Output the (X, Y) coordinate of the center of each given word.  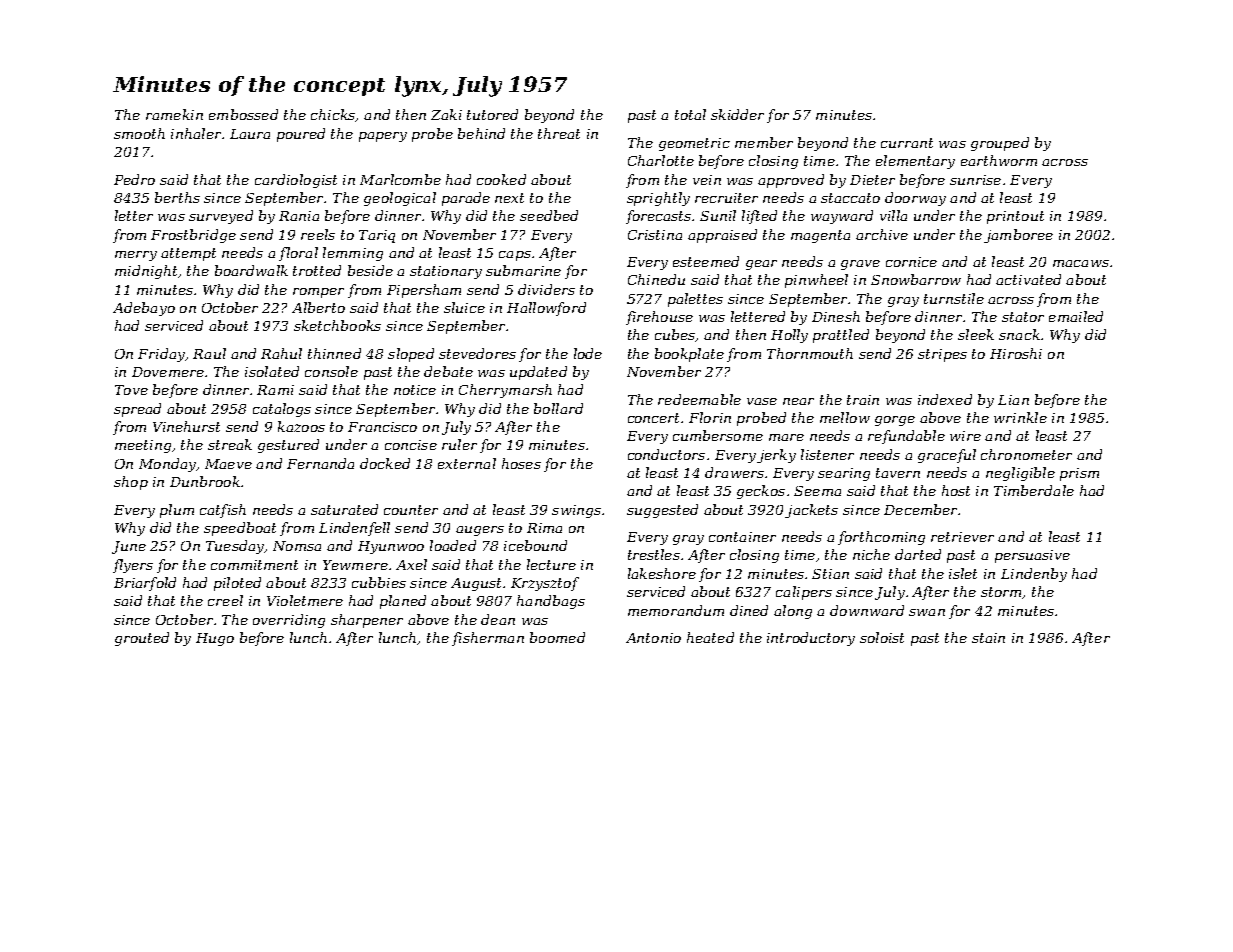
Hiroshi (1016, 353)
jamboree (1018, 236)
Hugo (215, 639)
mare (786, 437)
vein (707, 180)
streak (230, 444)
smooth (139, 133)
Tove (131, 390)
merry (136, 256)
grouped (1000, 144)
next (509, 198)
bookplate (689, 355)
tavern (898, 473)
